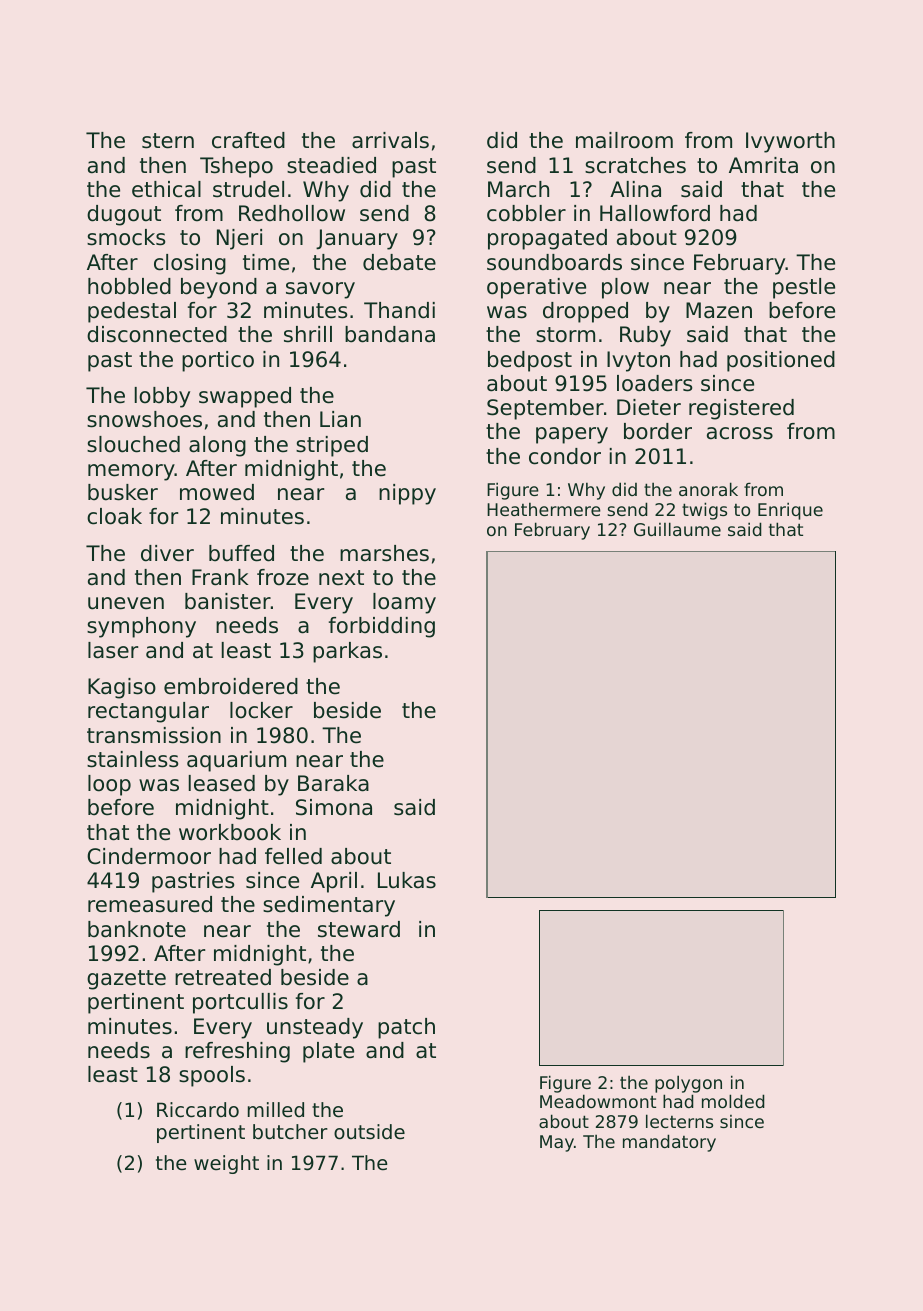 The height and width of the screenshot is (1311, 923). I want to click on pestle, so click(804, 288).
